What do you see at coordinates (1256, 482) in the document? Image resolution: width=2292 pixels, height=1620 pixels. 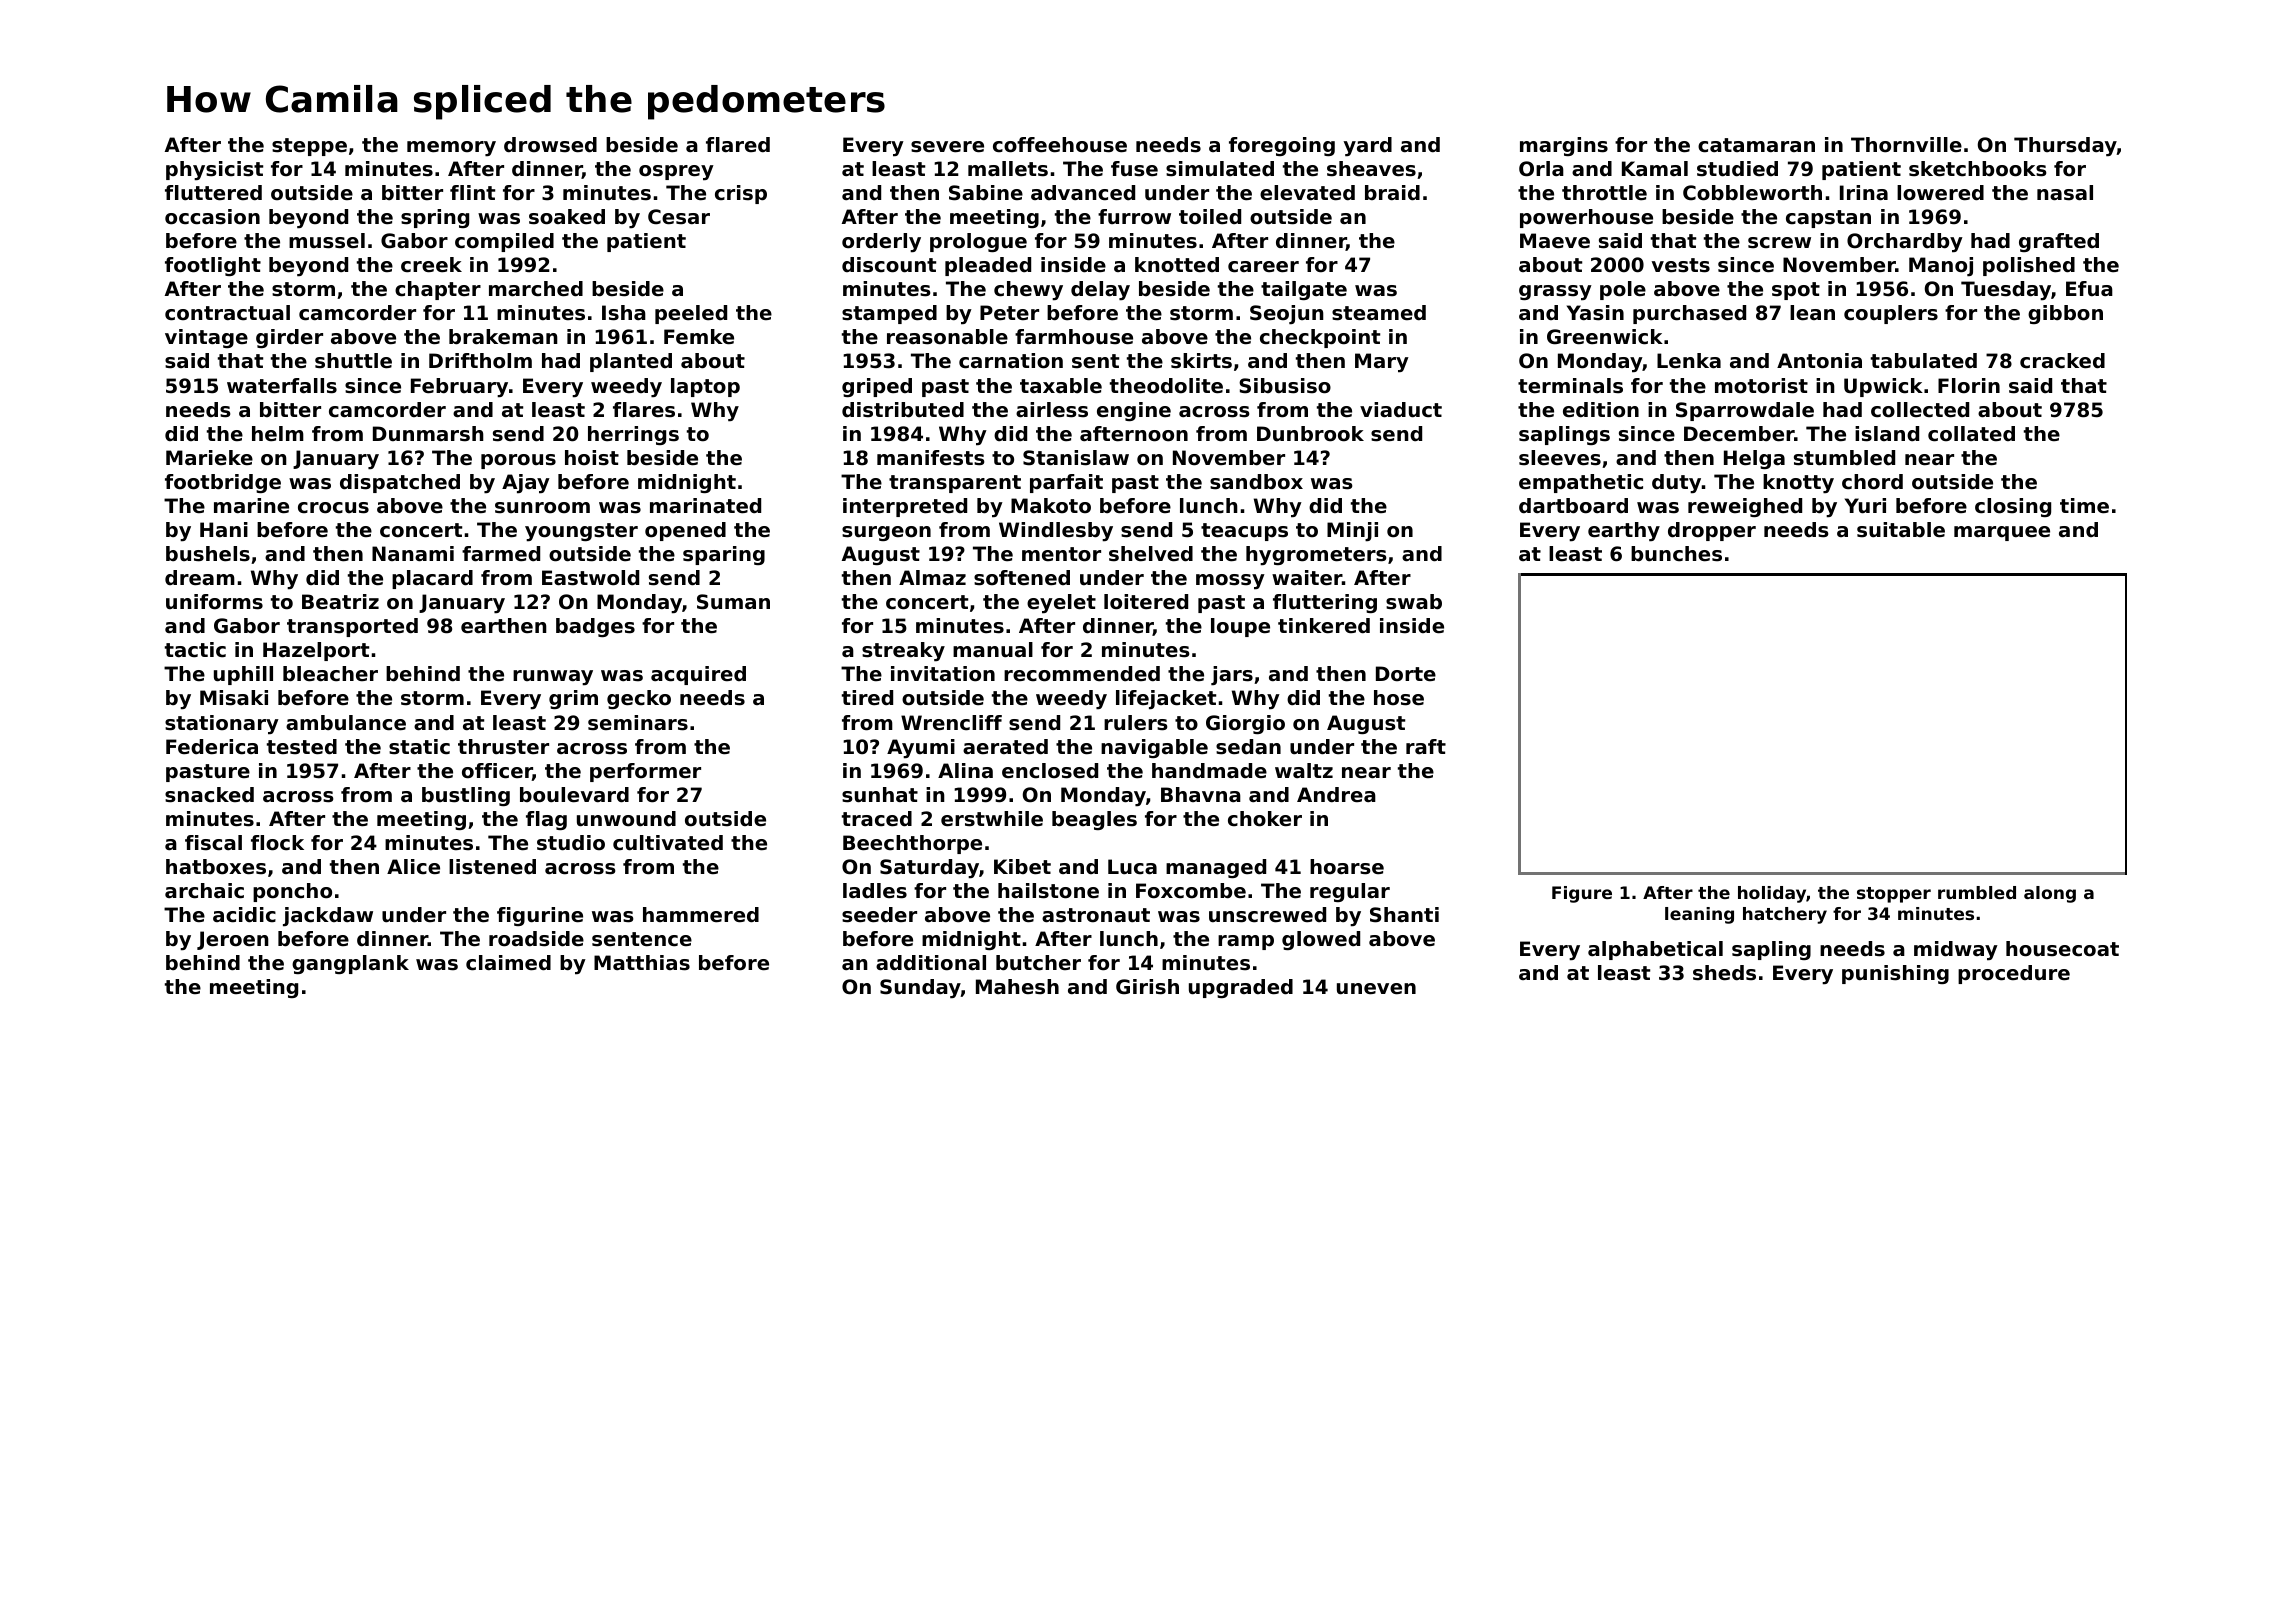 I see `sandbox` at bounding box center [1256, 482].
